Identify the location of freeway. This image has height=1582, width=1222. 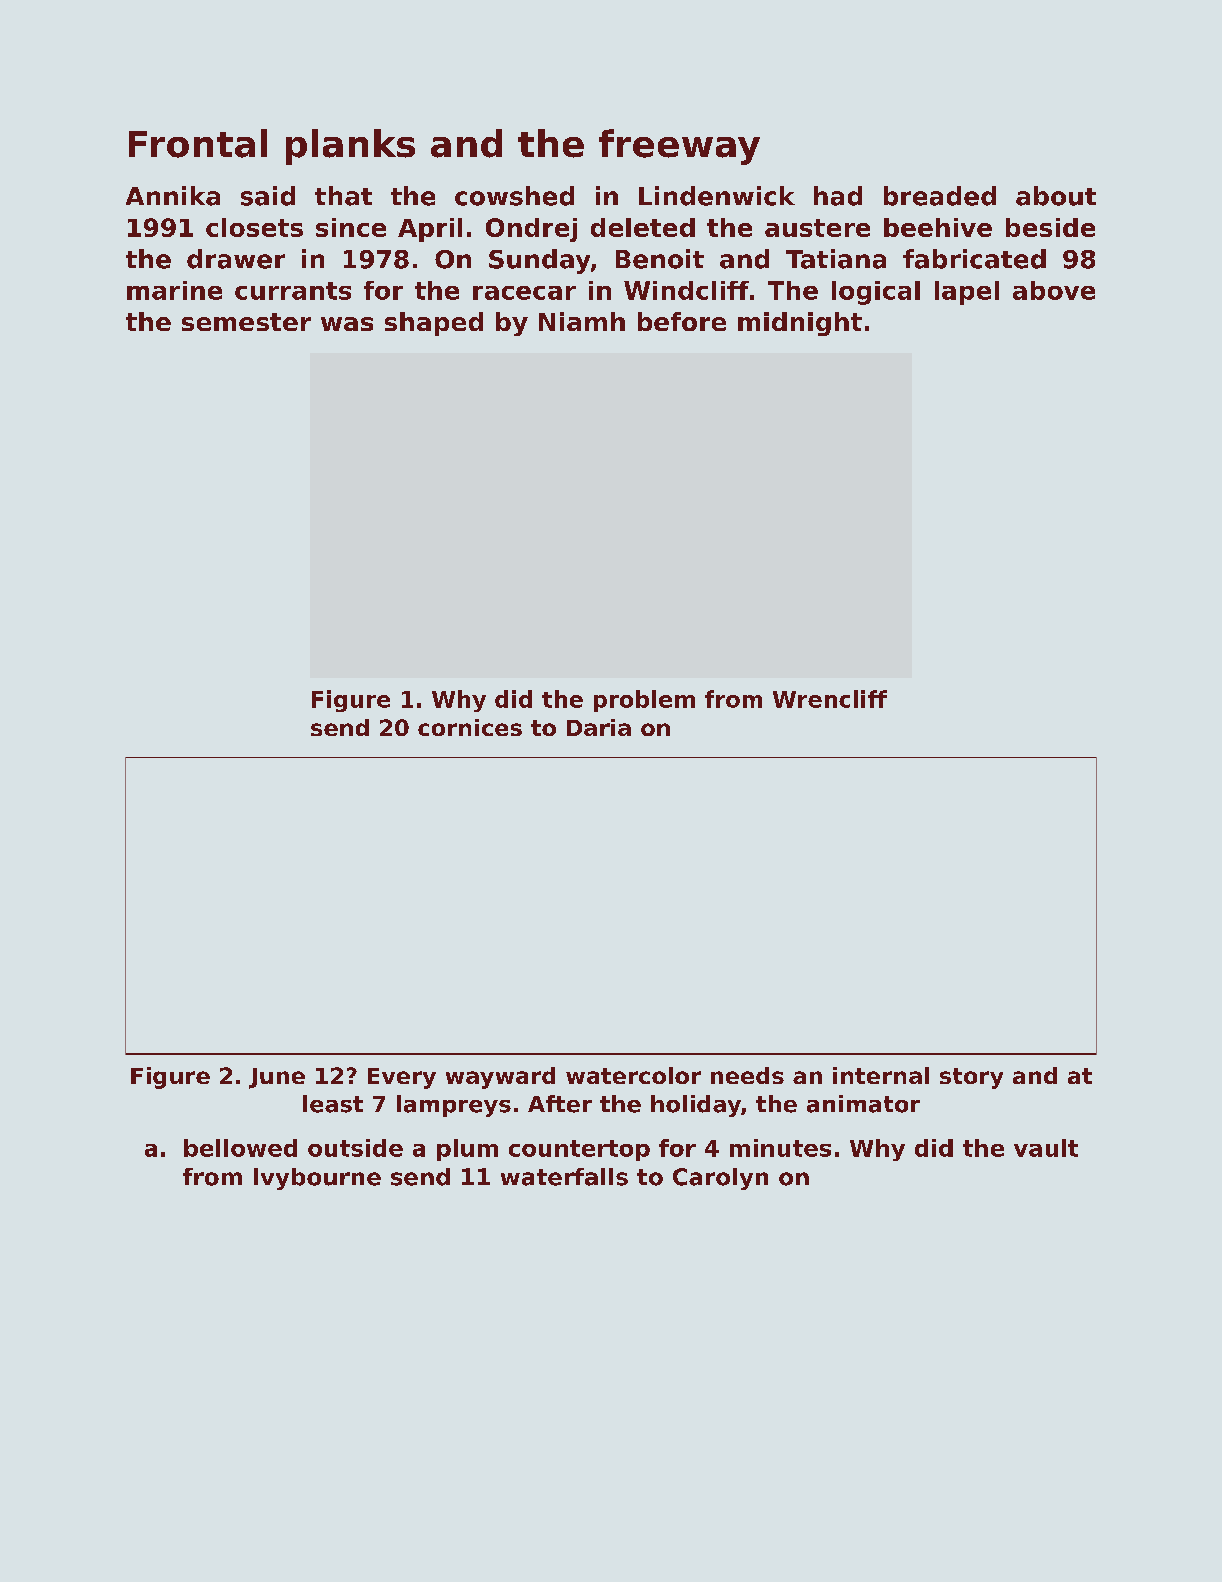
(679, 147).
